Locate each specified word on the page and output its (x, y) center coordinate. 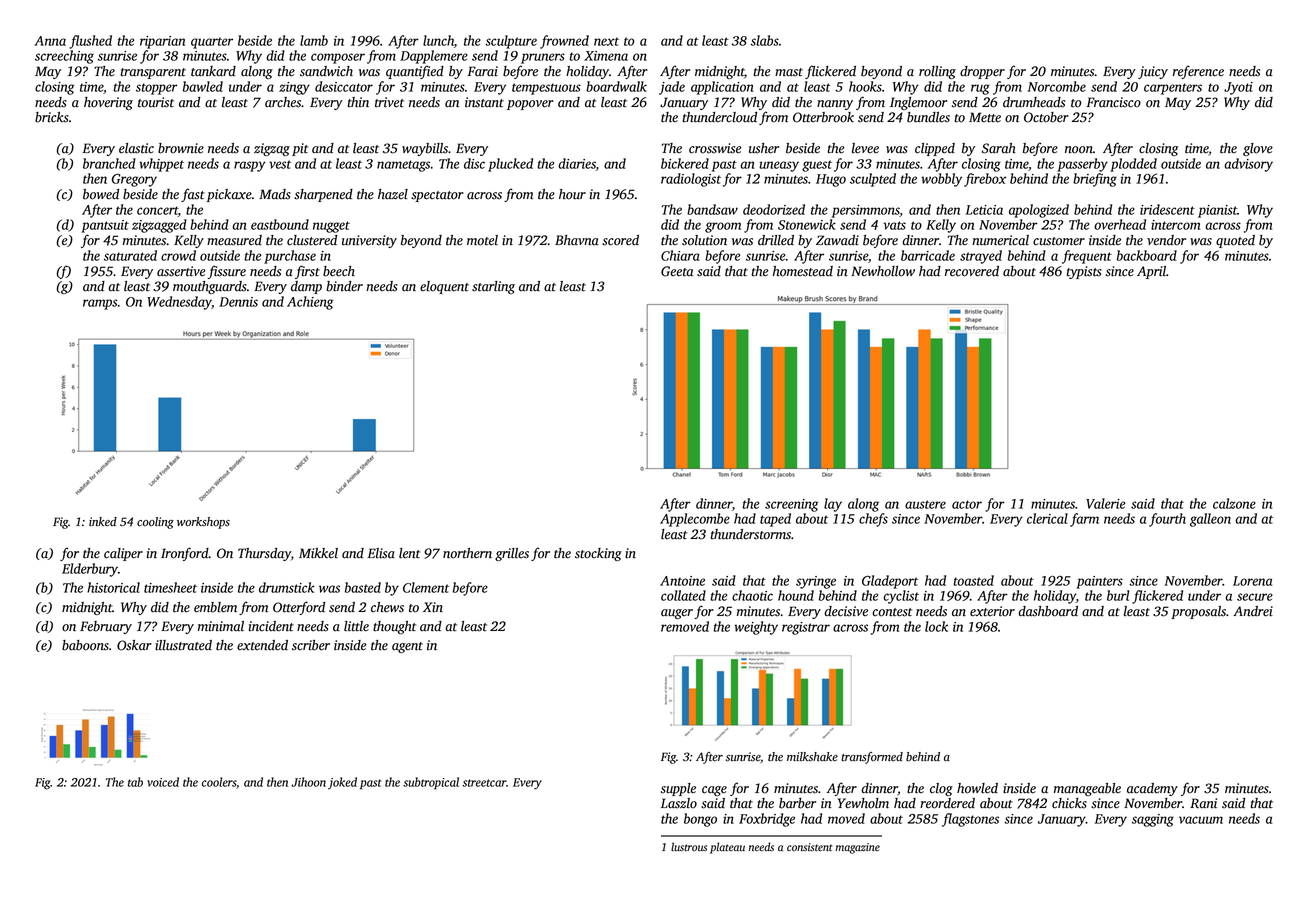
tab (135, 782)
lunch (438, 40)
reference (1198, 72)
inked (103, 521)
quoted (1235, 241)
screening (791, 505)
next (606, 41)
